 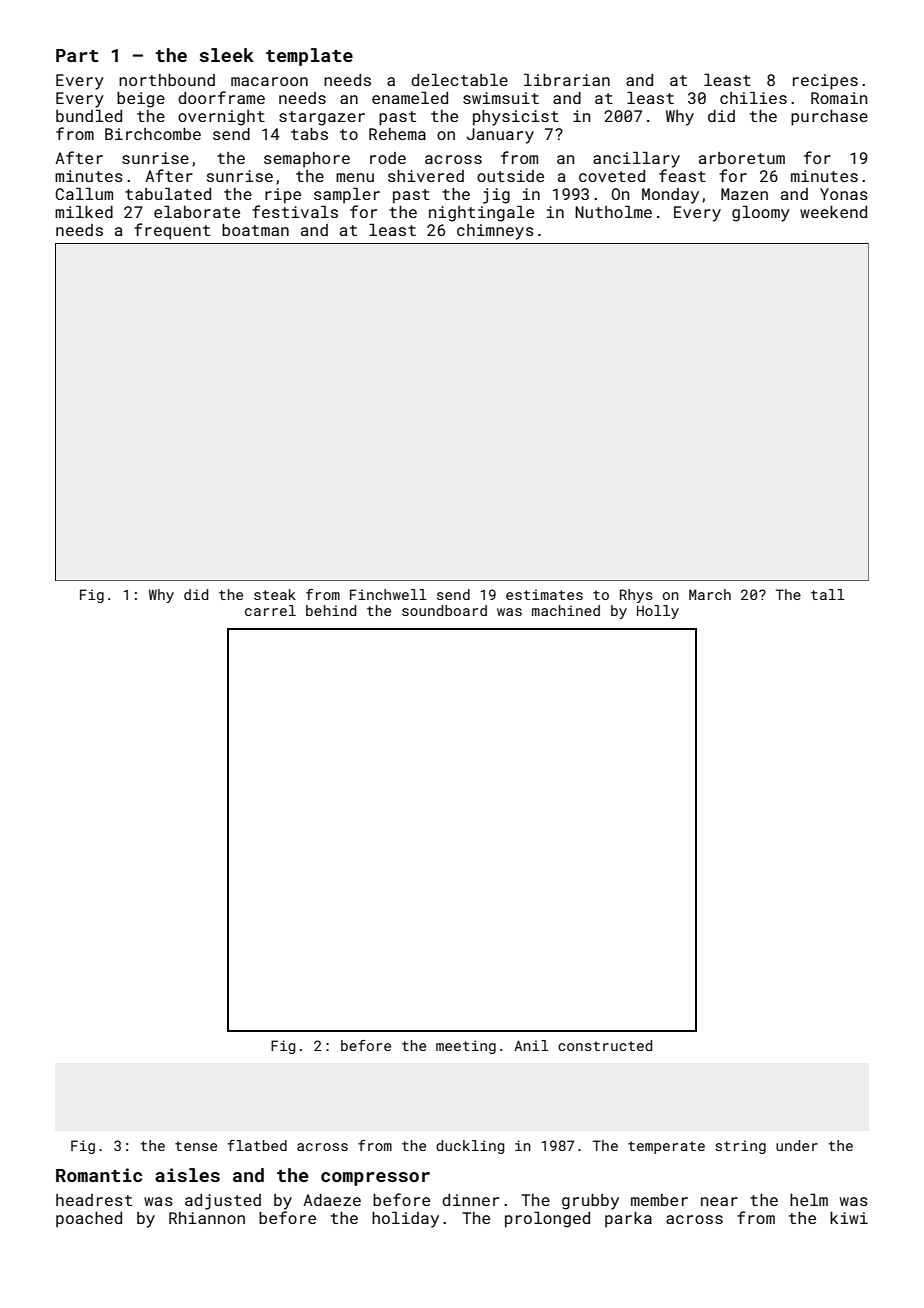 I want to click on carrel, so click(x=270, y=610).
